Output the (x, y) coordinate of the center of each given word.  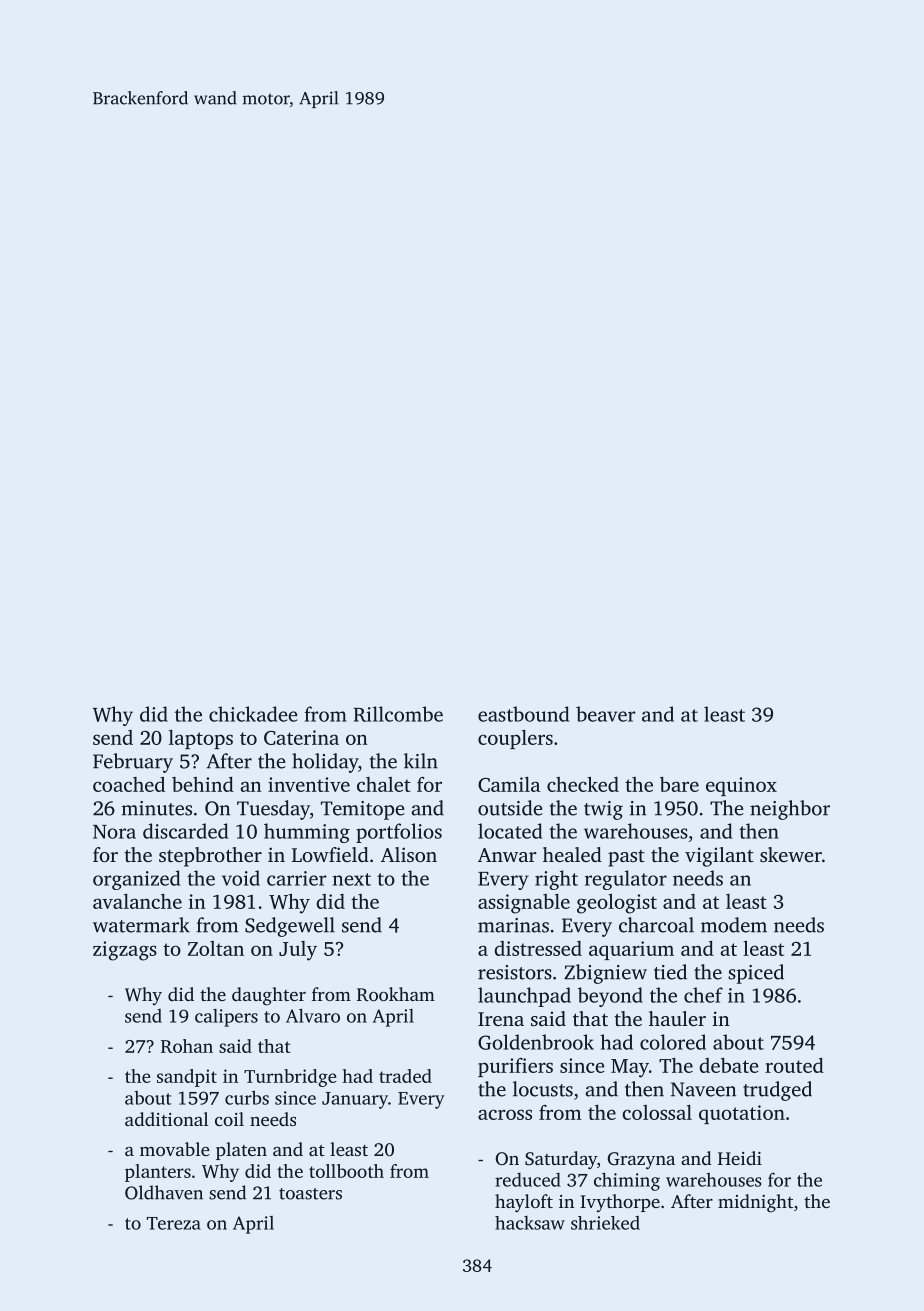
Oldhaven (164, 1192)
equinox (741, 786)
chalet (384, 784)
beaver (606, 714)
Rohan (187, 1046)
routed (794, 1065)
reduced (528, 1180)
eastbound (523, 714)
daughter (269, 996)
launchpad (524, 997)
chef (703, 995)
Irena (501, 1019)
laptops (201, 739)
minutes (157, 808)
